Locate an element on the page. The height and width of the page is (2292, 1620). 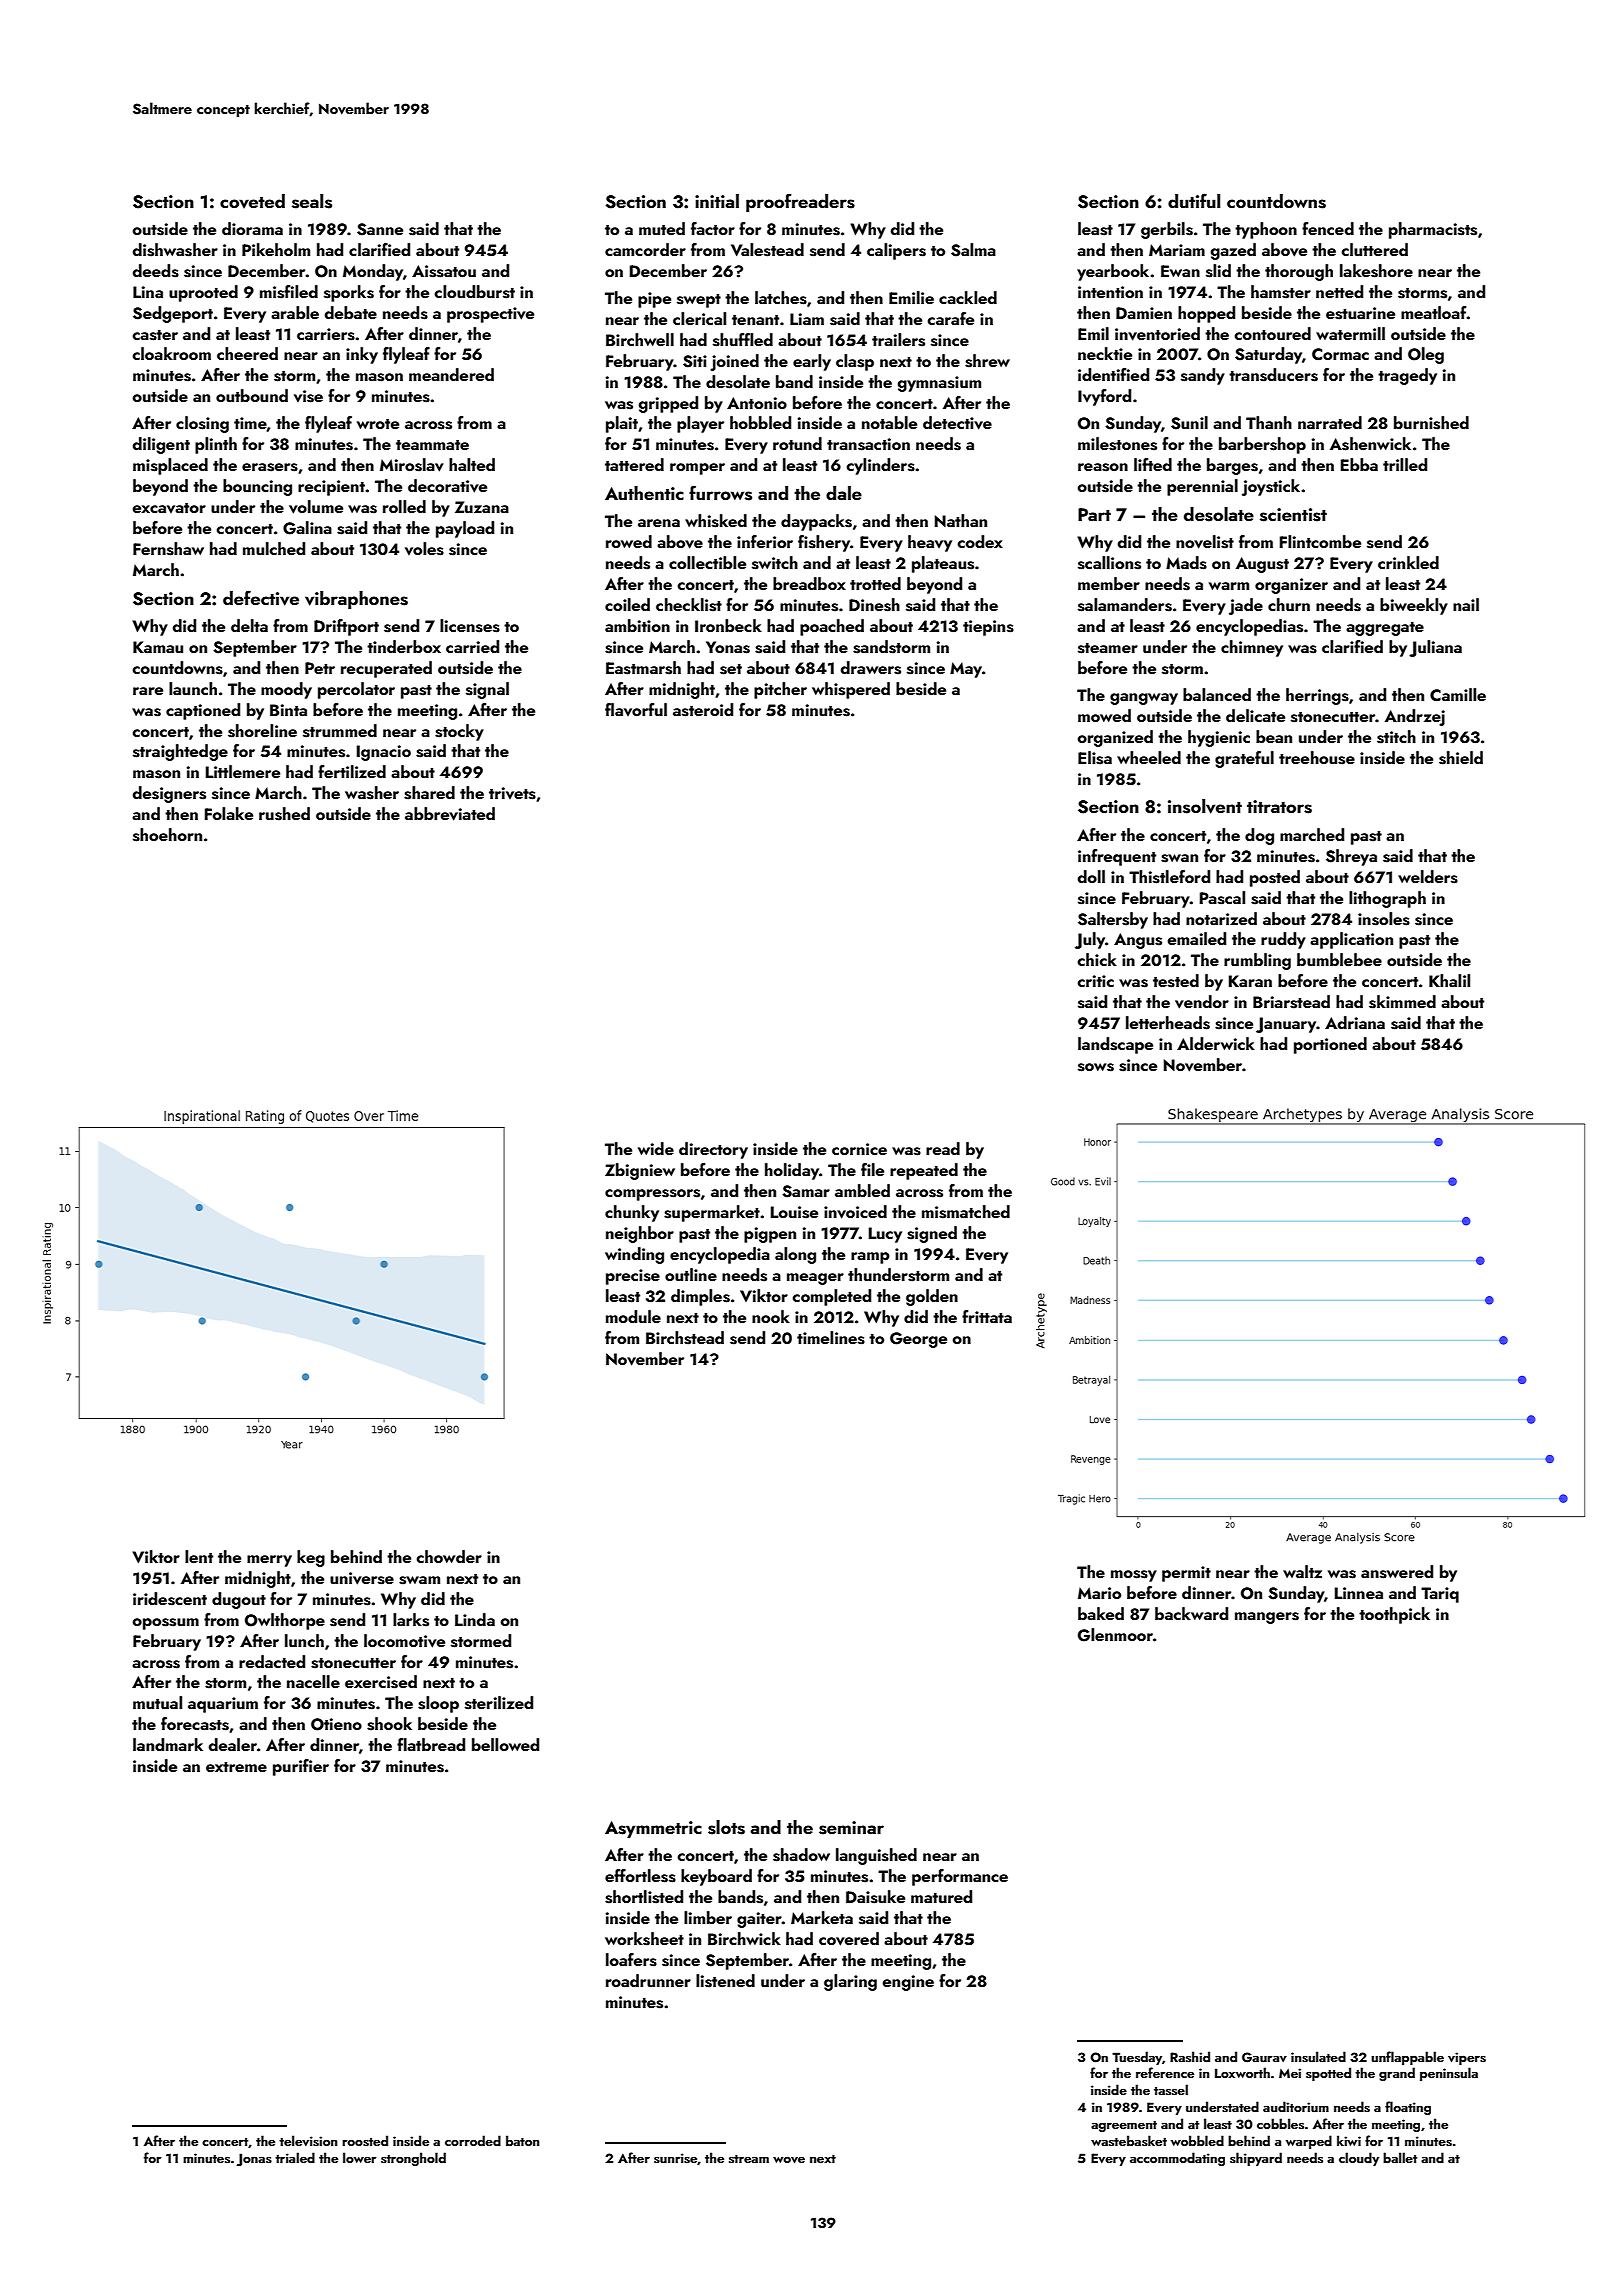
defective is located at coordinates (261, 598).
